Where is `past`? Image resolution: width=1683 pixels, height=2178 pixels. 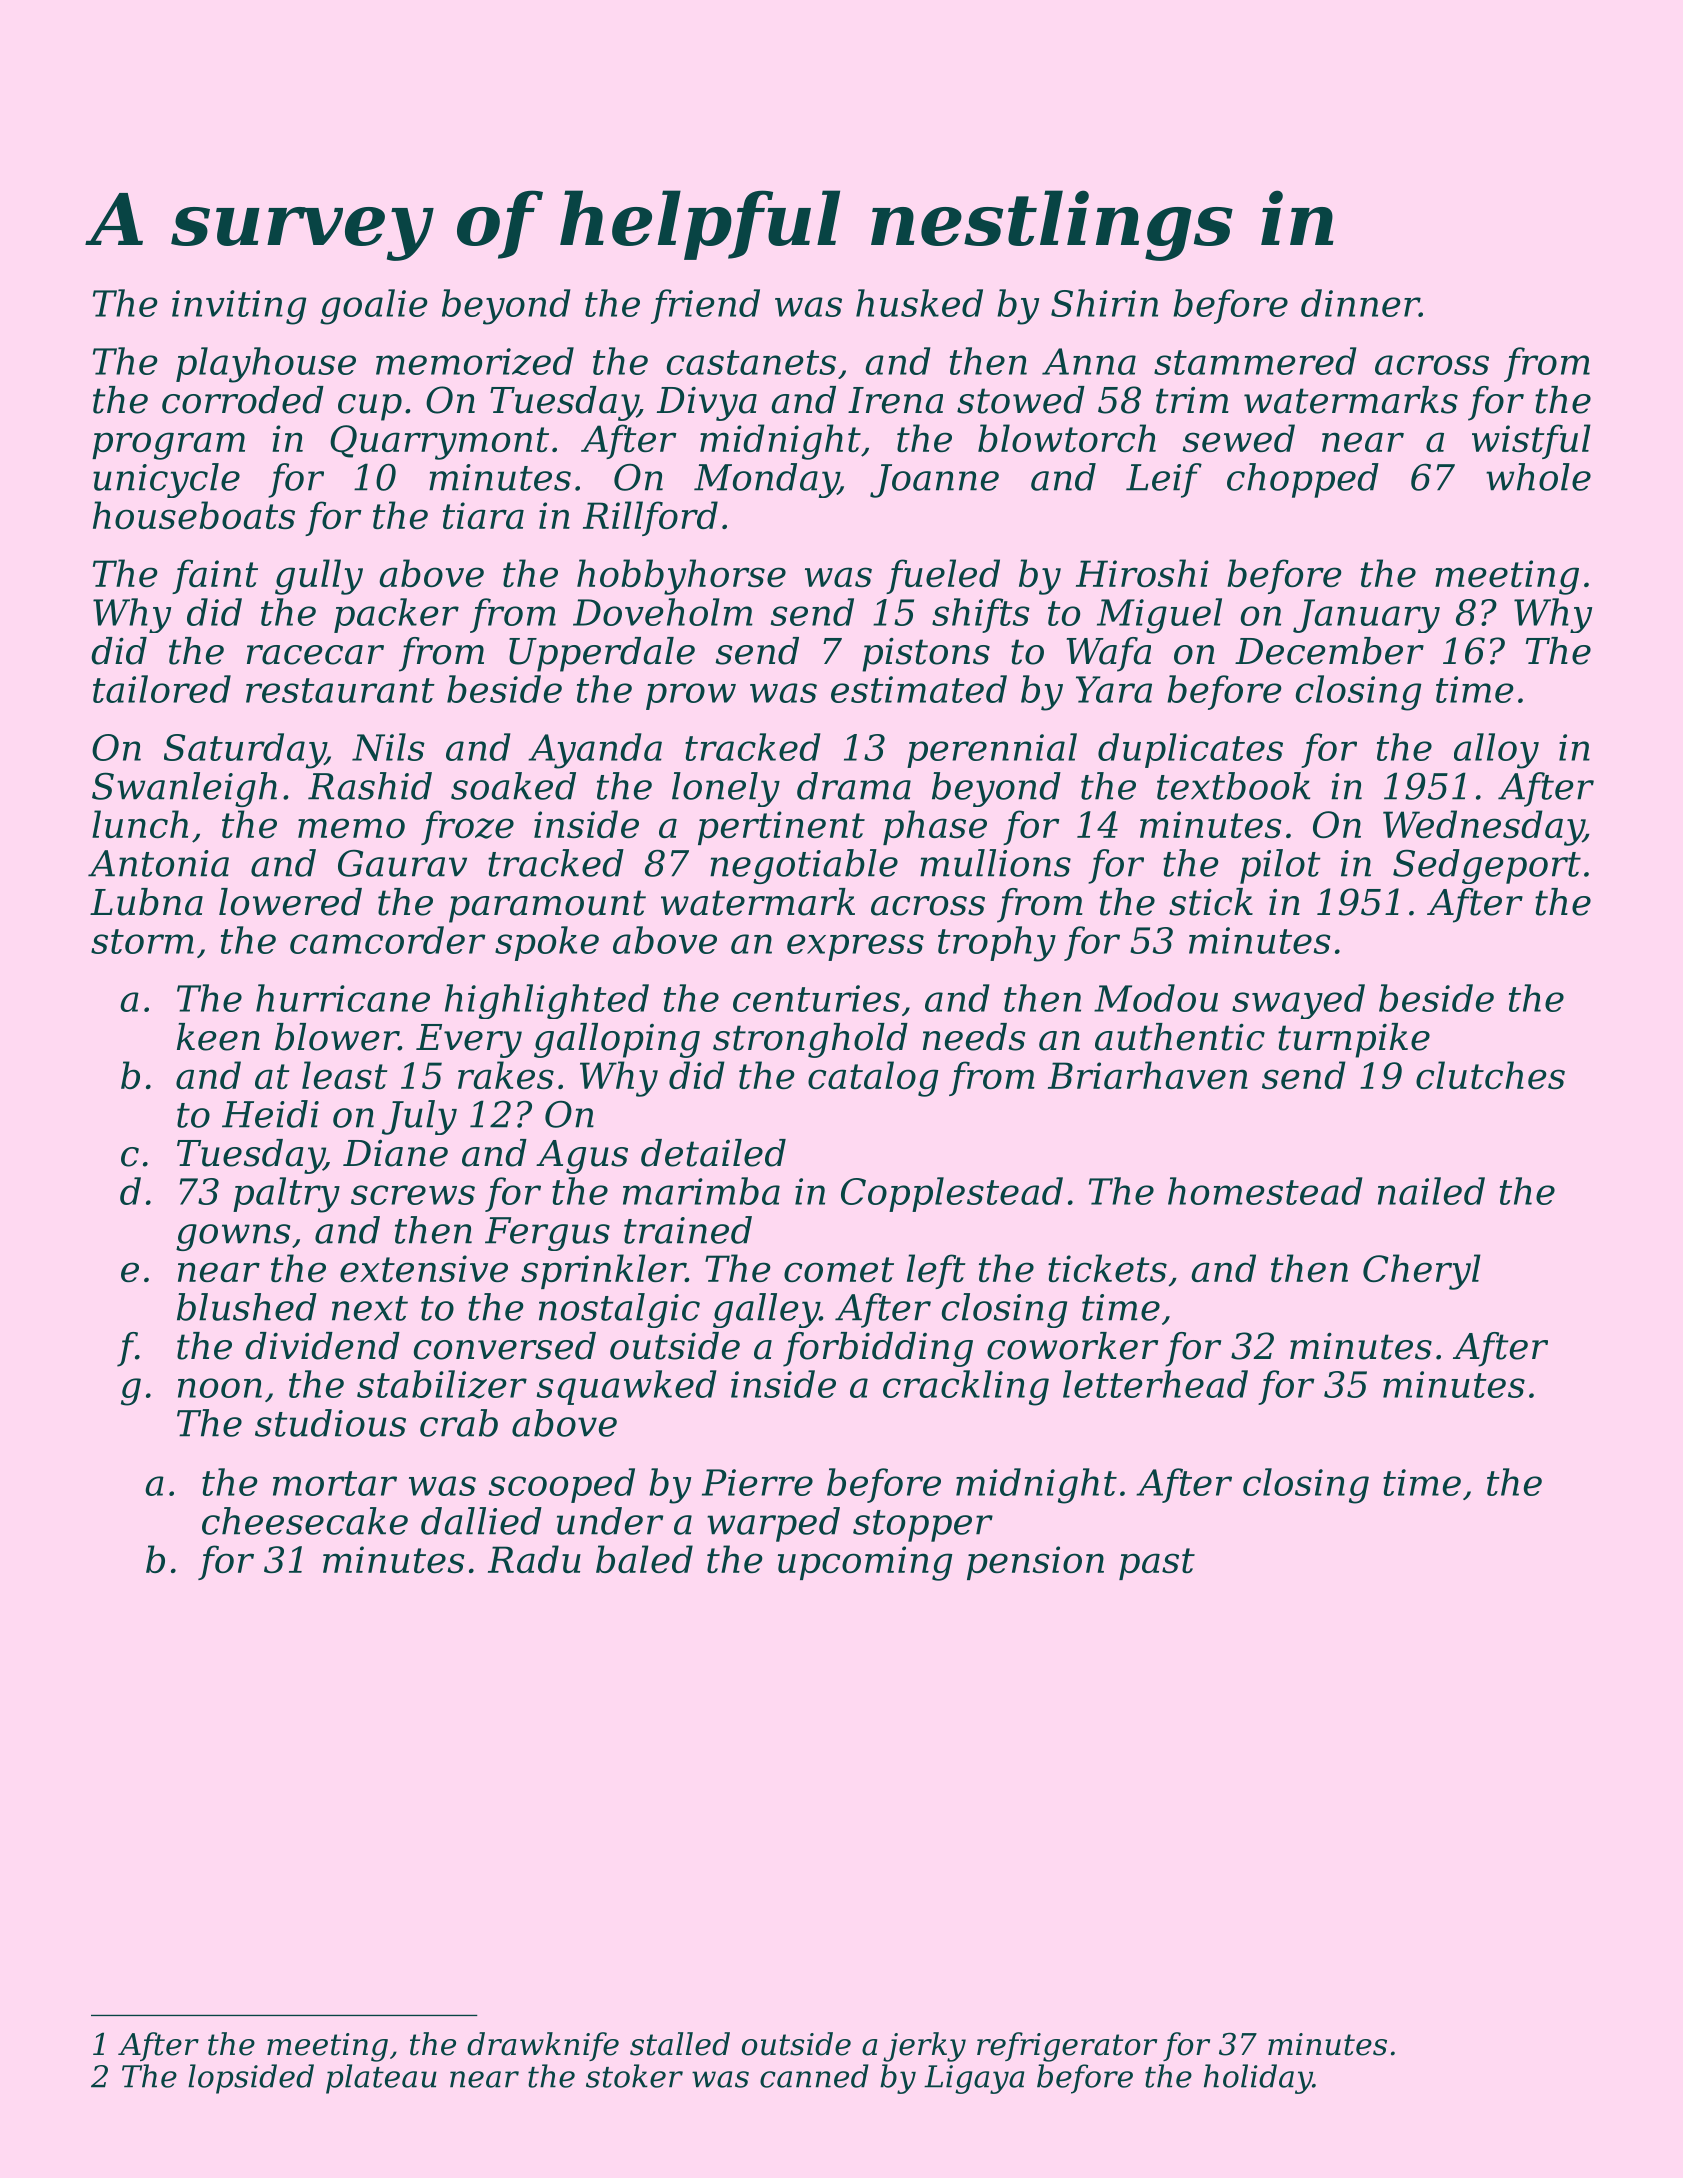 past is located at coordinates (1157, 1564).
